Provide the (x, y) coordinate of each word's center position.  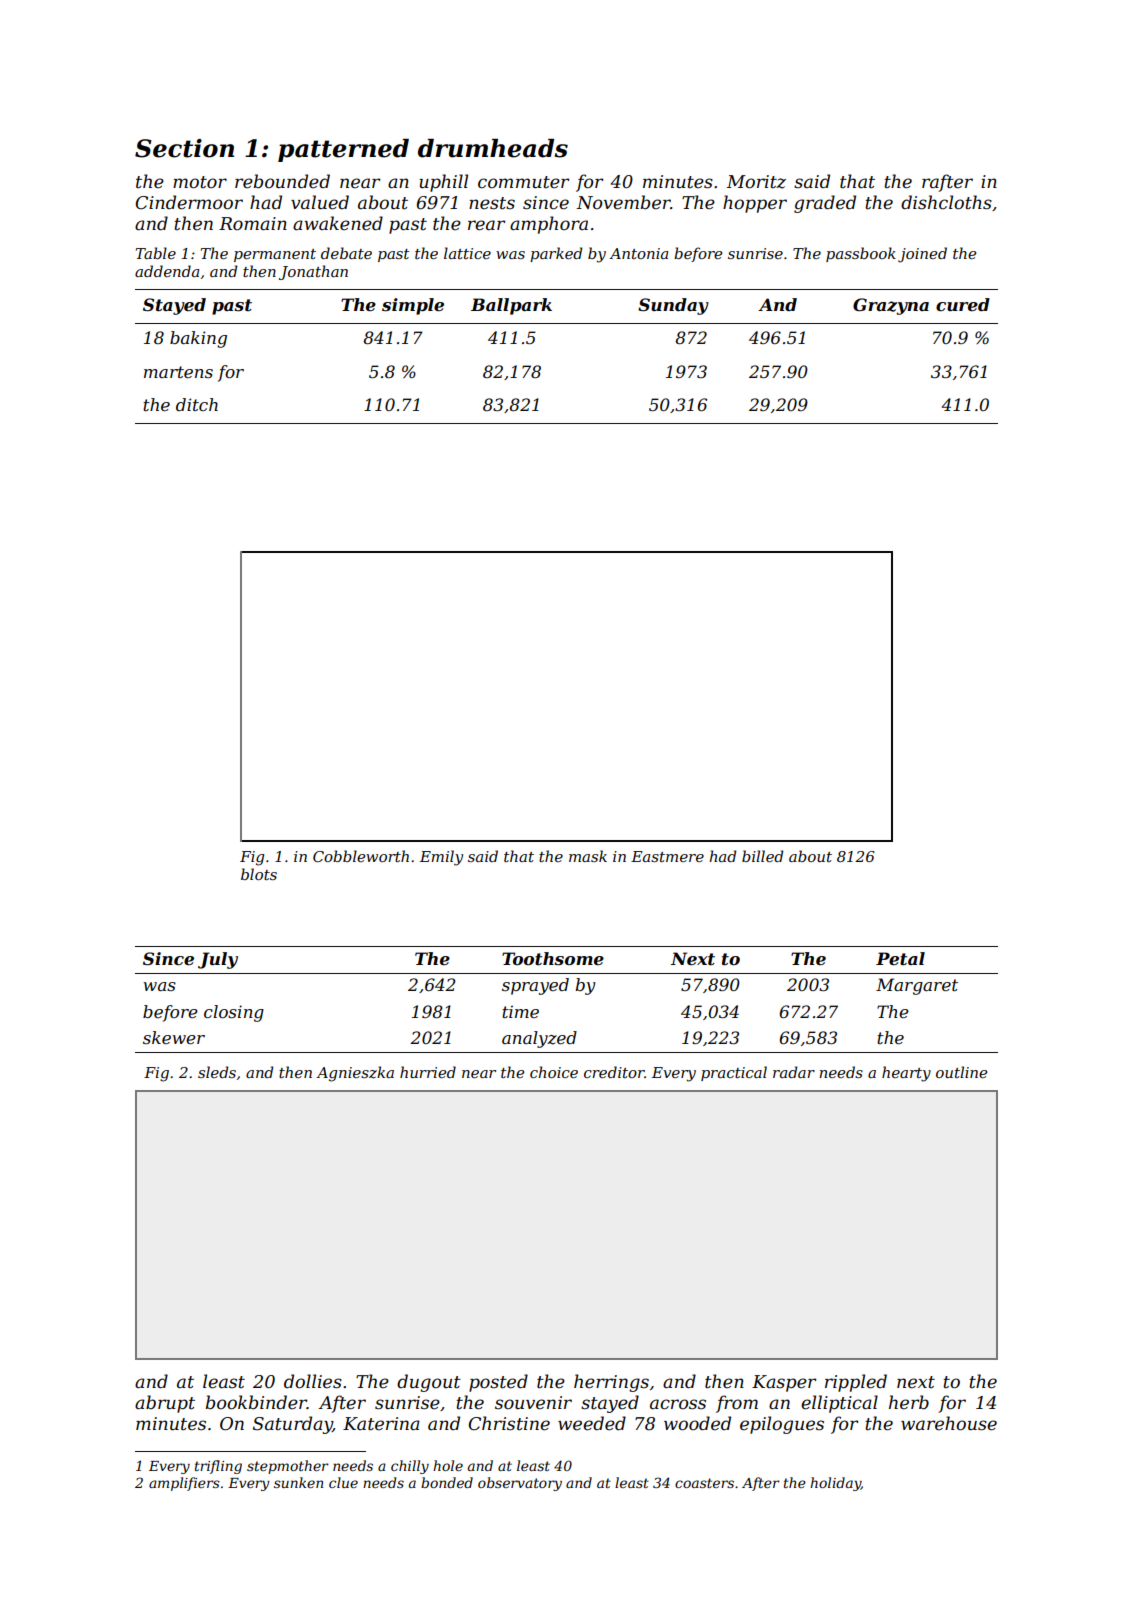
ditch (197, 404)
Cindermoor (189, 202)
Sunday (673, 306)
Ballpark (511, 306)
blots (259, 874)
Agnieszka (355, 1074)
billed (762, 856)
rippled (856, 1383)
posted (498, 1383)
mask (588, 856)
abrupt (165, 1404)
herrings (611, 1383)
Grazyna (891, 306)
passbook (861, 254)
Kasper (784, 1383)
